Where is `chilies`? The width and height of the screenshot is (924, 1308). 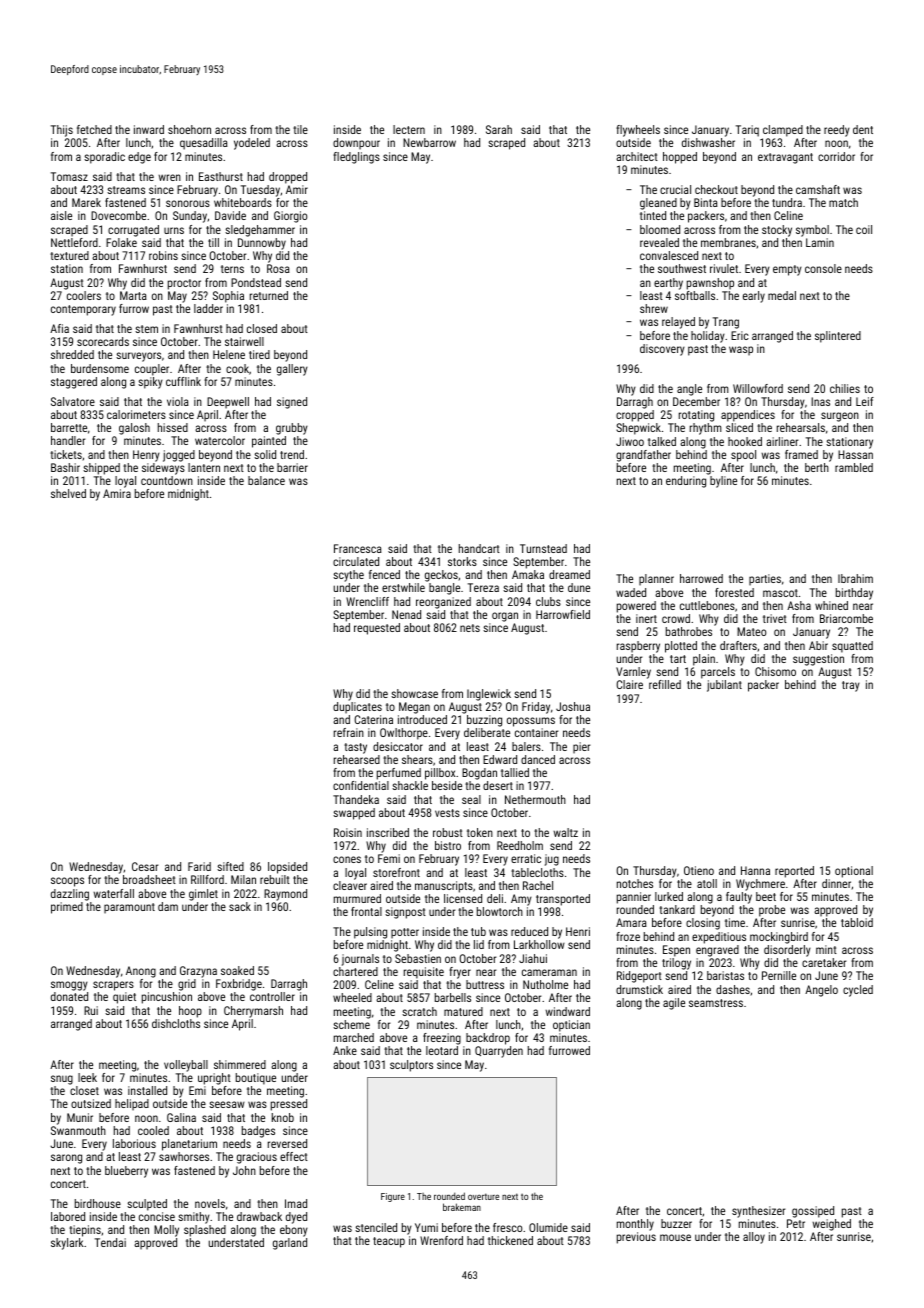
chilies is located at coordinates (845, 388).
